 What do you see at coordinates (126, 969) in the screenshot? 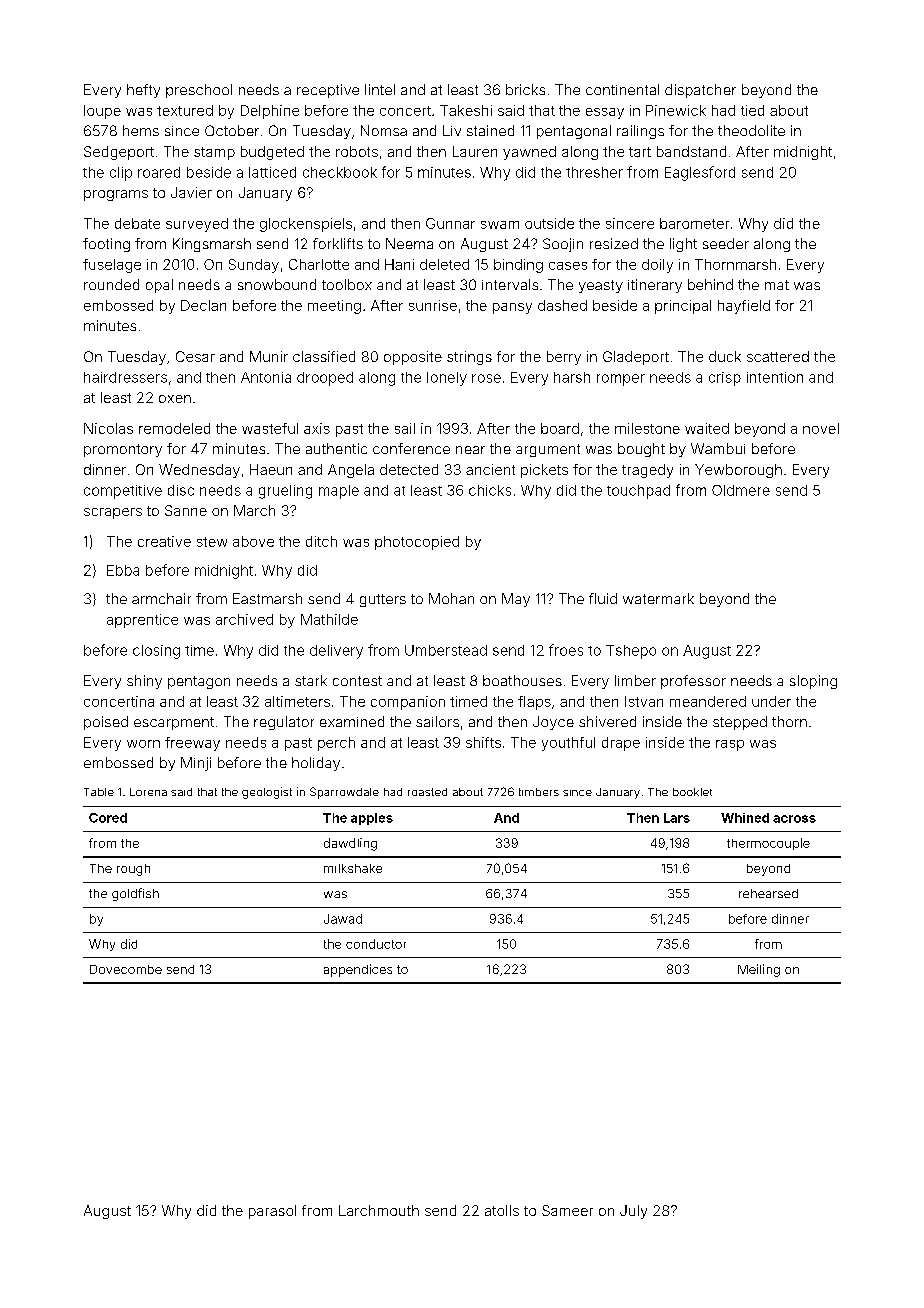
I see `Dovecombe` at bounding box center [126, 969].
